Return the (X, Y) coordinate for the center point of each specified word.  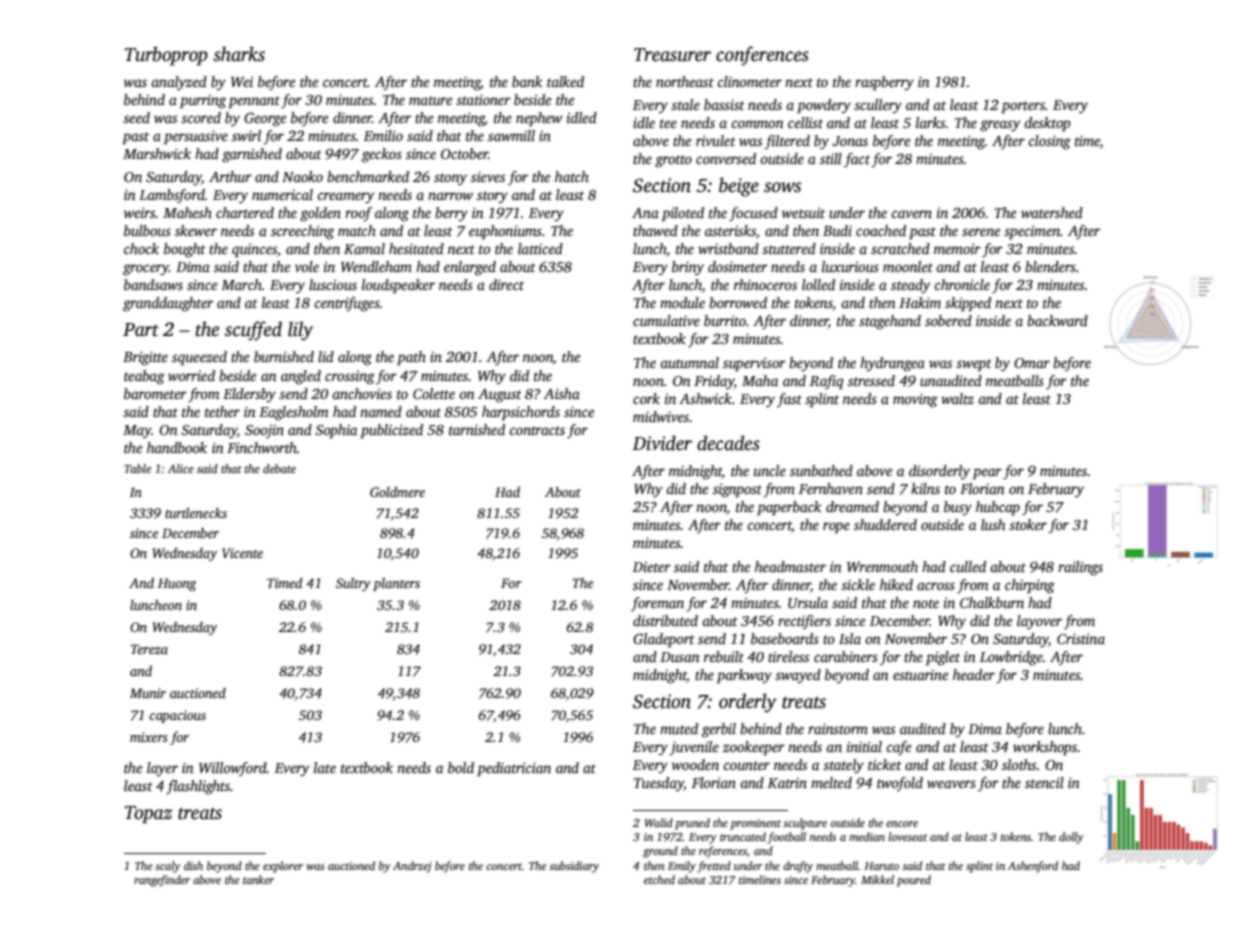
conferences (762, 56)
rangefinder (162, 881)
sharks (239, 54)
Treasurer (672, 55)
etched (659, 879)
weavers (951, 784)
